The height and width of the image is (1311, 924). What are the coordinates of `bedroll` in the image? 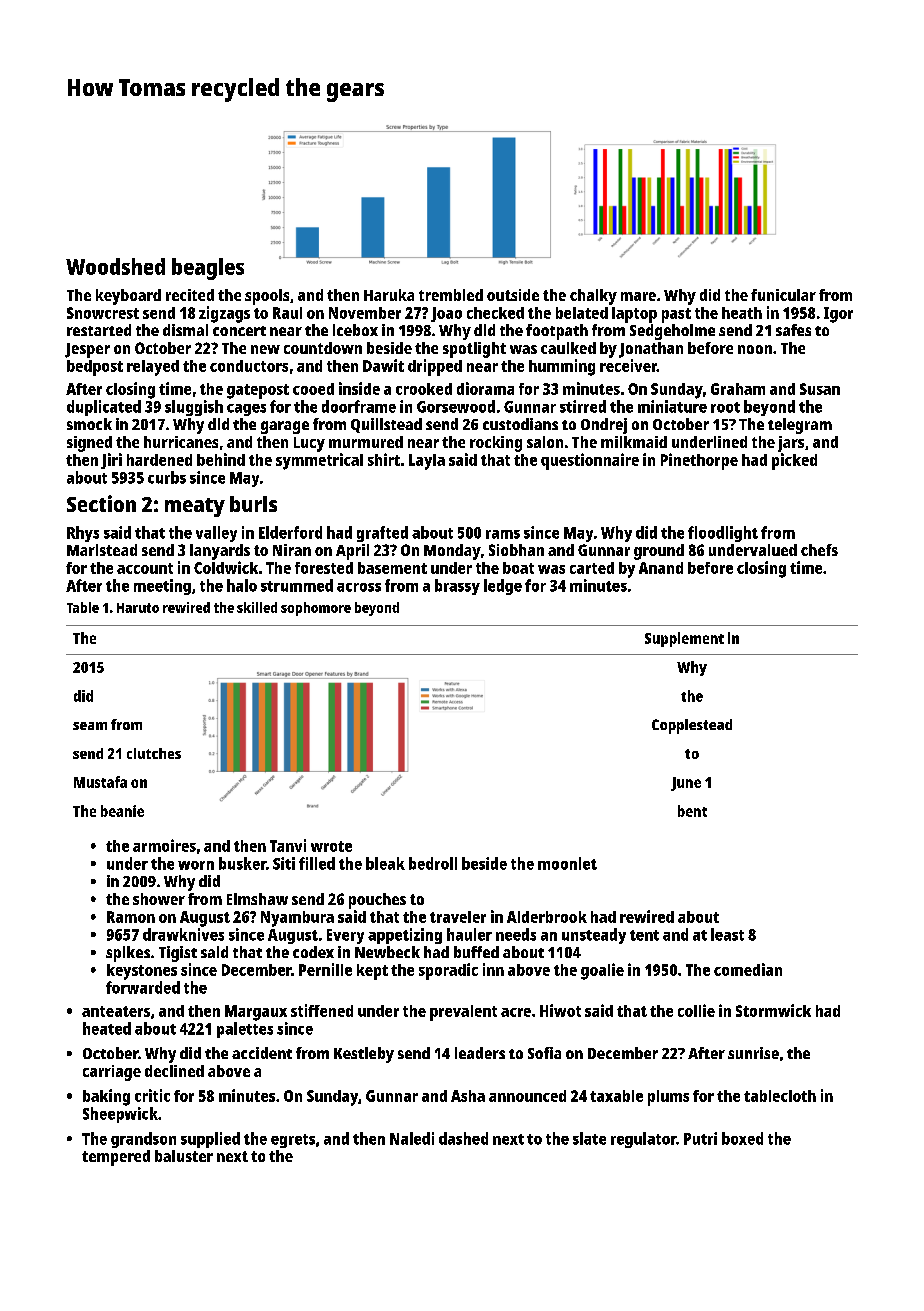 It's located at (433, 863).
